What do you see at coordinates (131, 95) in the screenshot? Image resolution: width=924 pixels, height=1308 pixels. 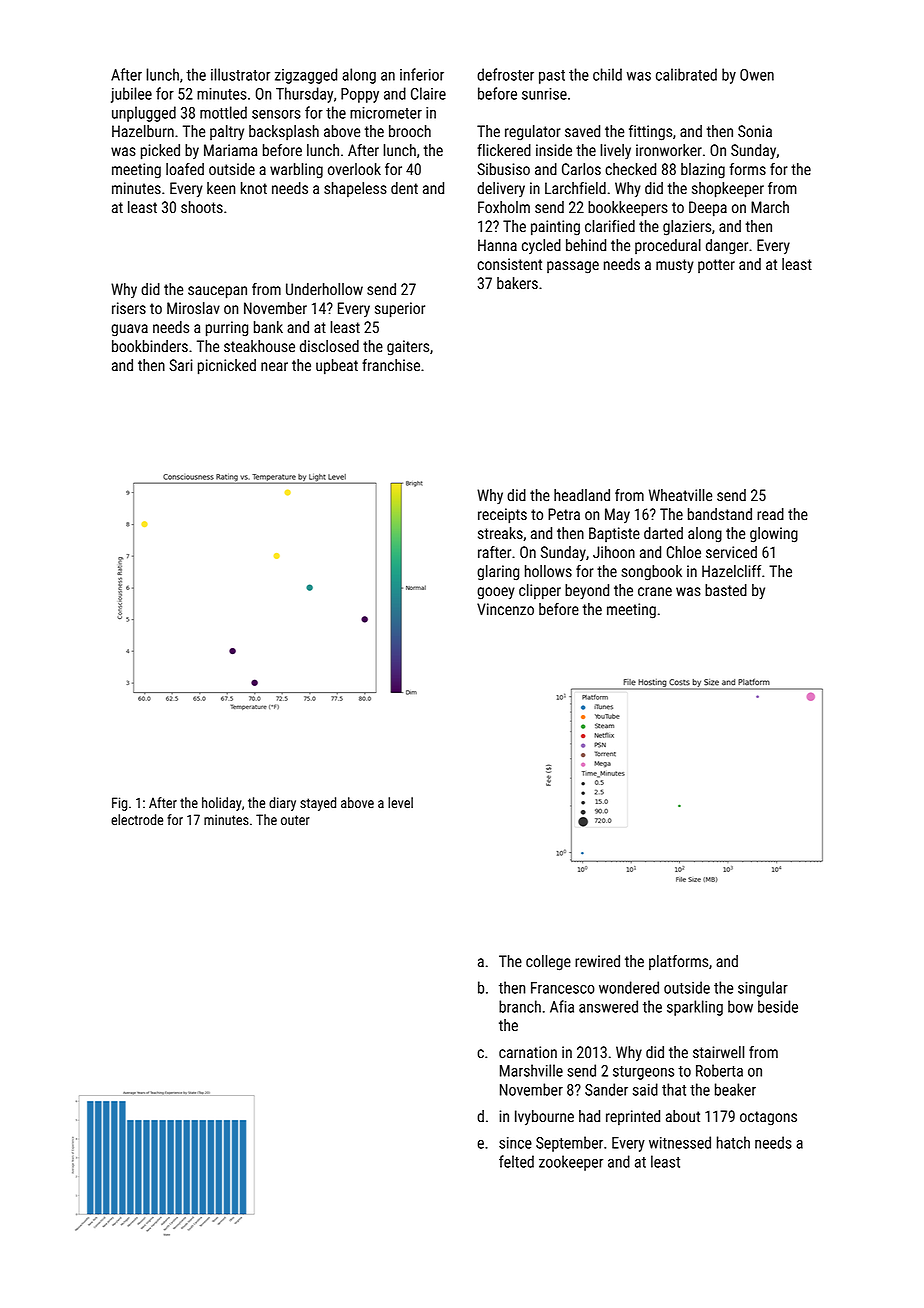 I see `jubilee` at bounding box center [131, 95].
